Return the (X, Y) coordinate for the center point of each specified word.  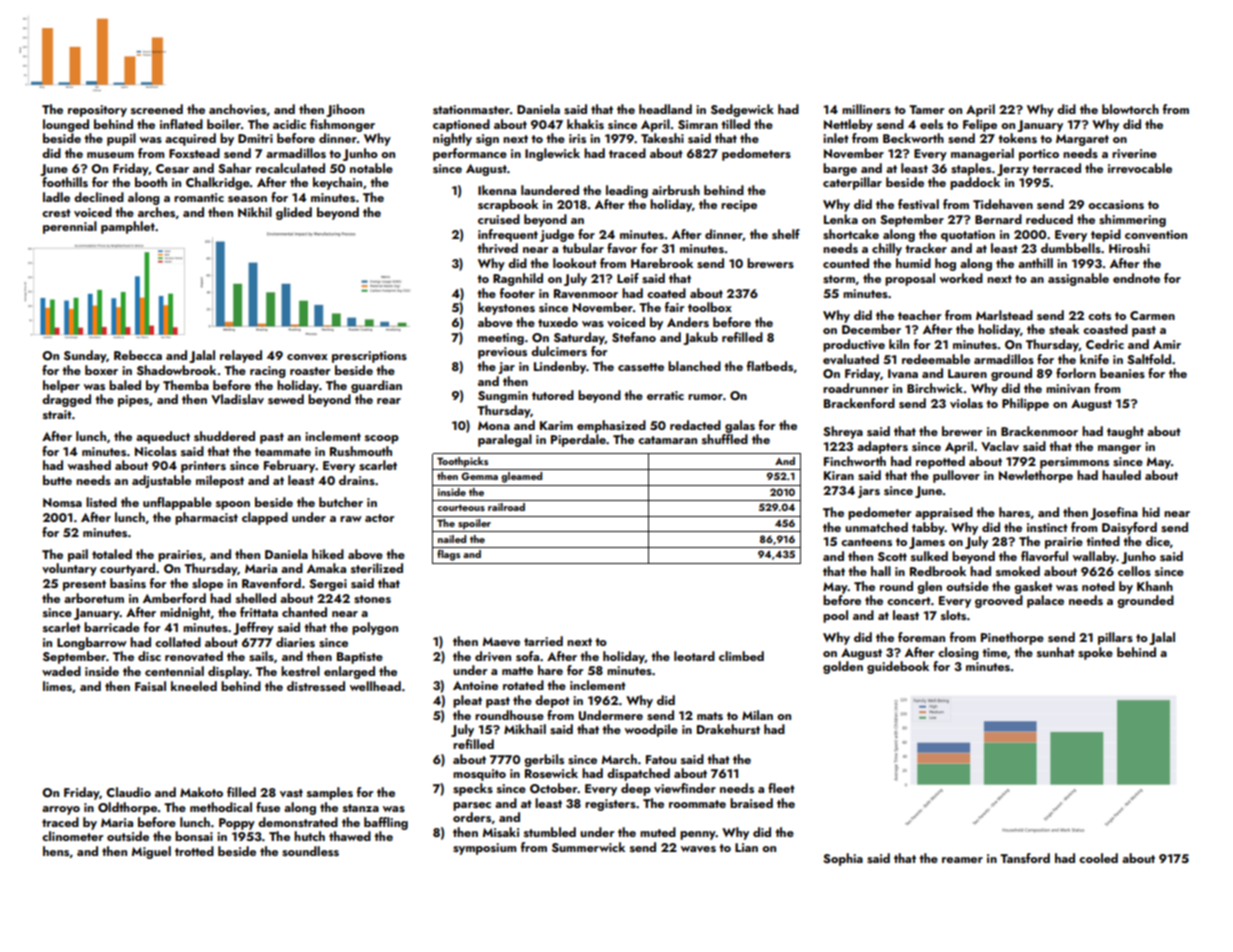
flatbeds (770, 366)
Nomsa (62, 502)
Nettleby (848, 125)
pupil (121, 139)
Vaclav (1000, 446)
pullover (956, 476)
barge (840, 169)
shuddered (224, 436)
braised (751, 803)
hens (56, 851)
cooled (1098, 858)
